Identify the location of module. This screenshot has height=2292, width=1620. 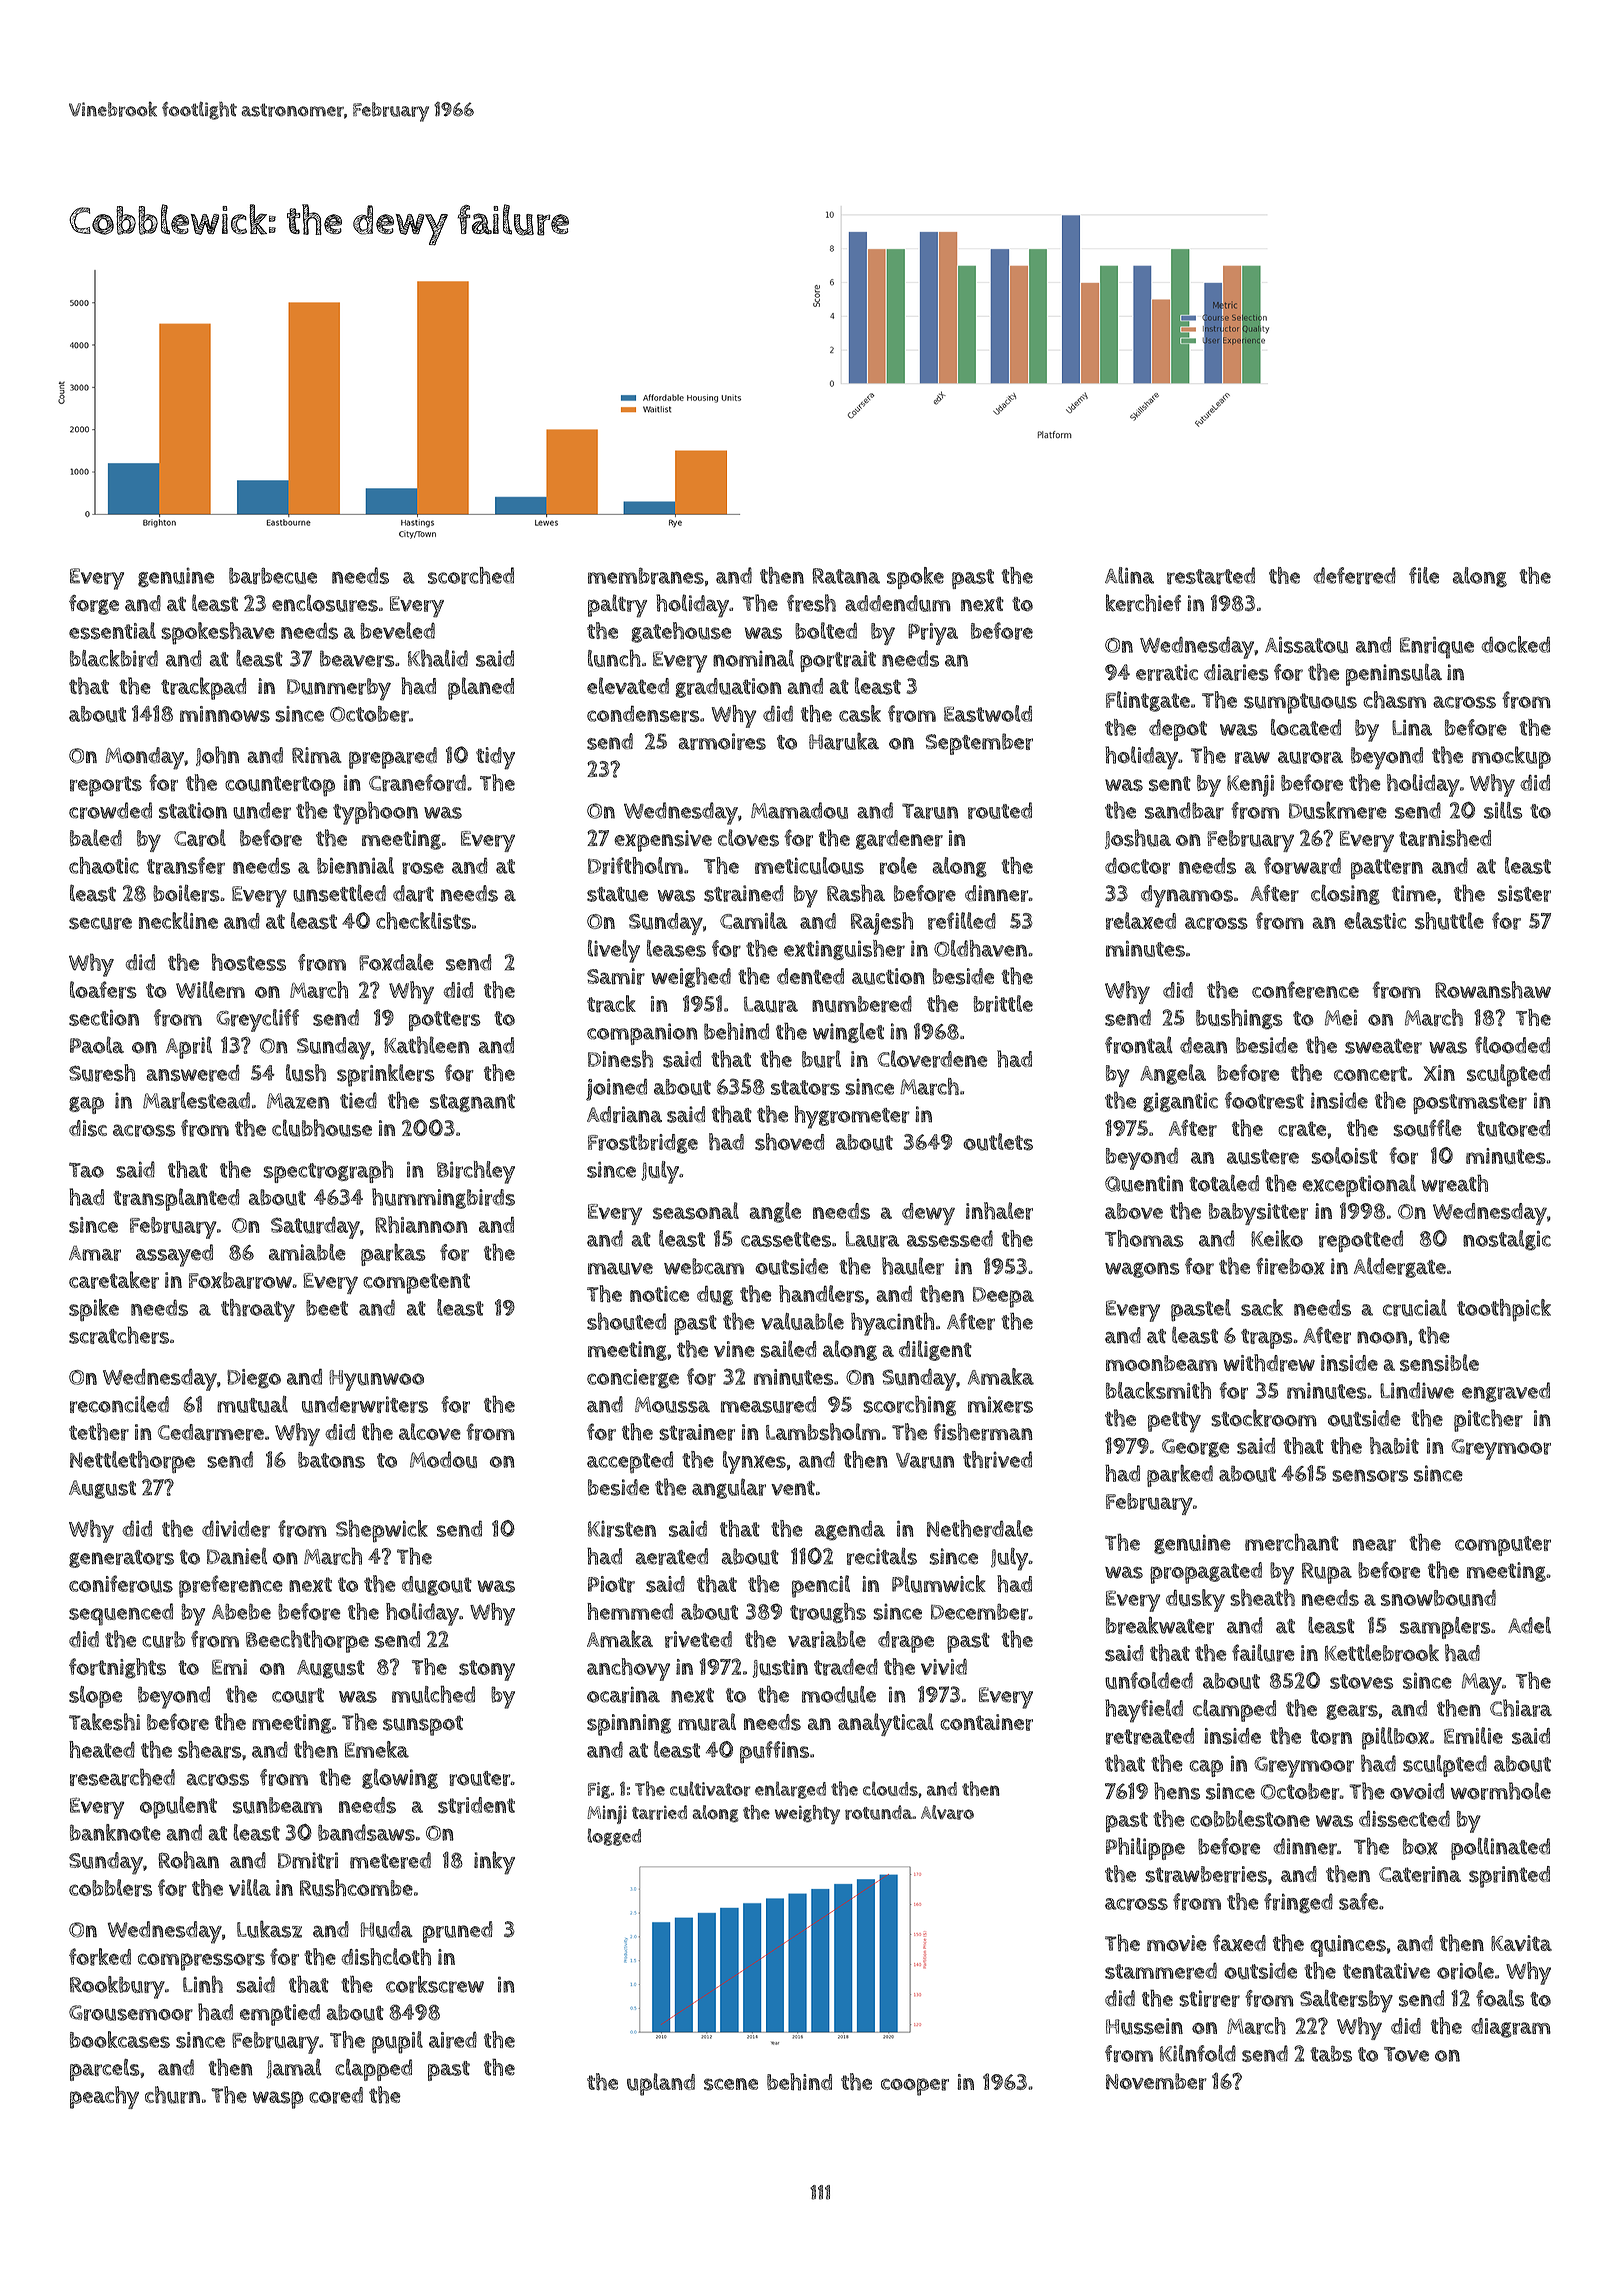
(839, 1694).
